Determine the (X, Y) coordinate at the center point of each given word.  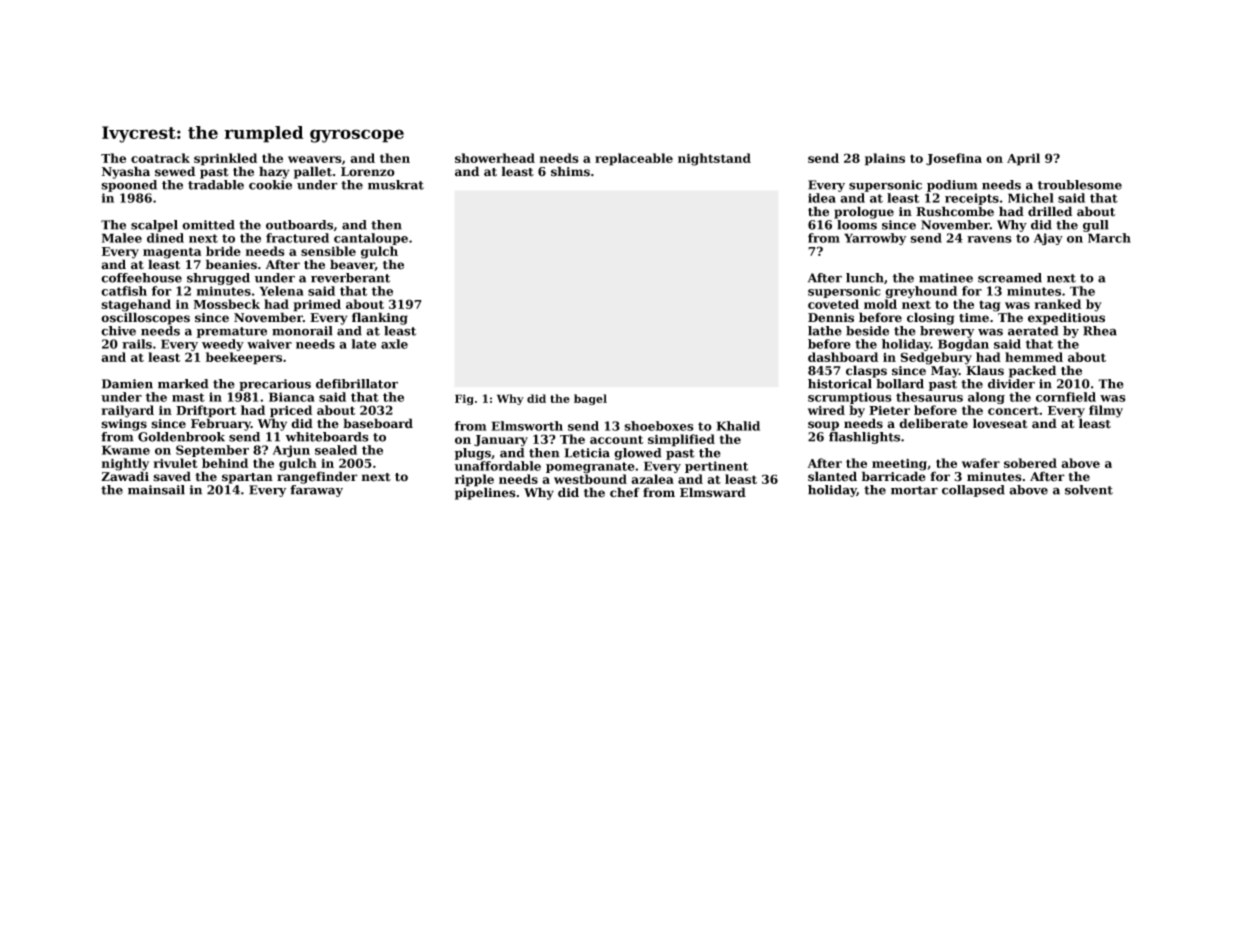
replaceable (634, 159)
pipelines (485, 493)
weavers (315, 159)
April (1023, 159)
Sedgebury (936, 358)
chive (118, 331)
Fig (464, 399)
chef (625, 492)
